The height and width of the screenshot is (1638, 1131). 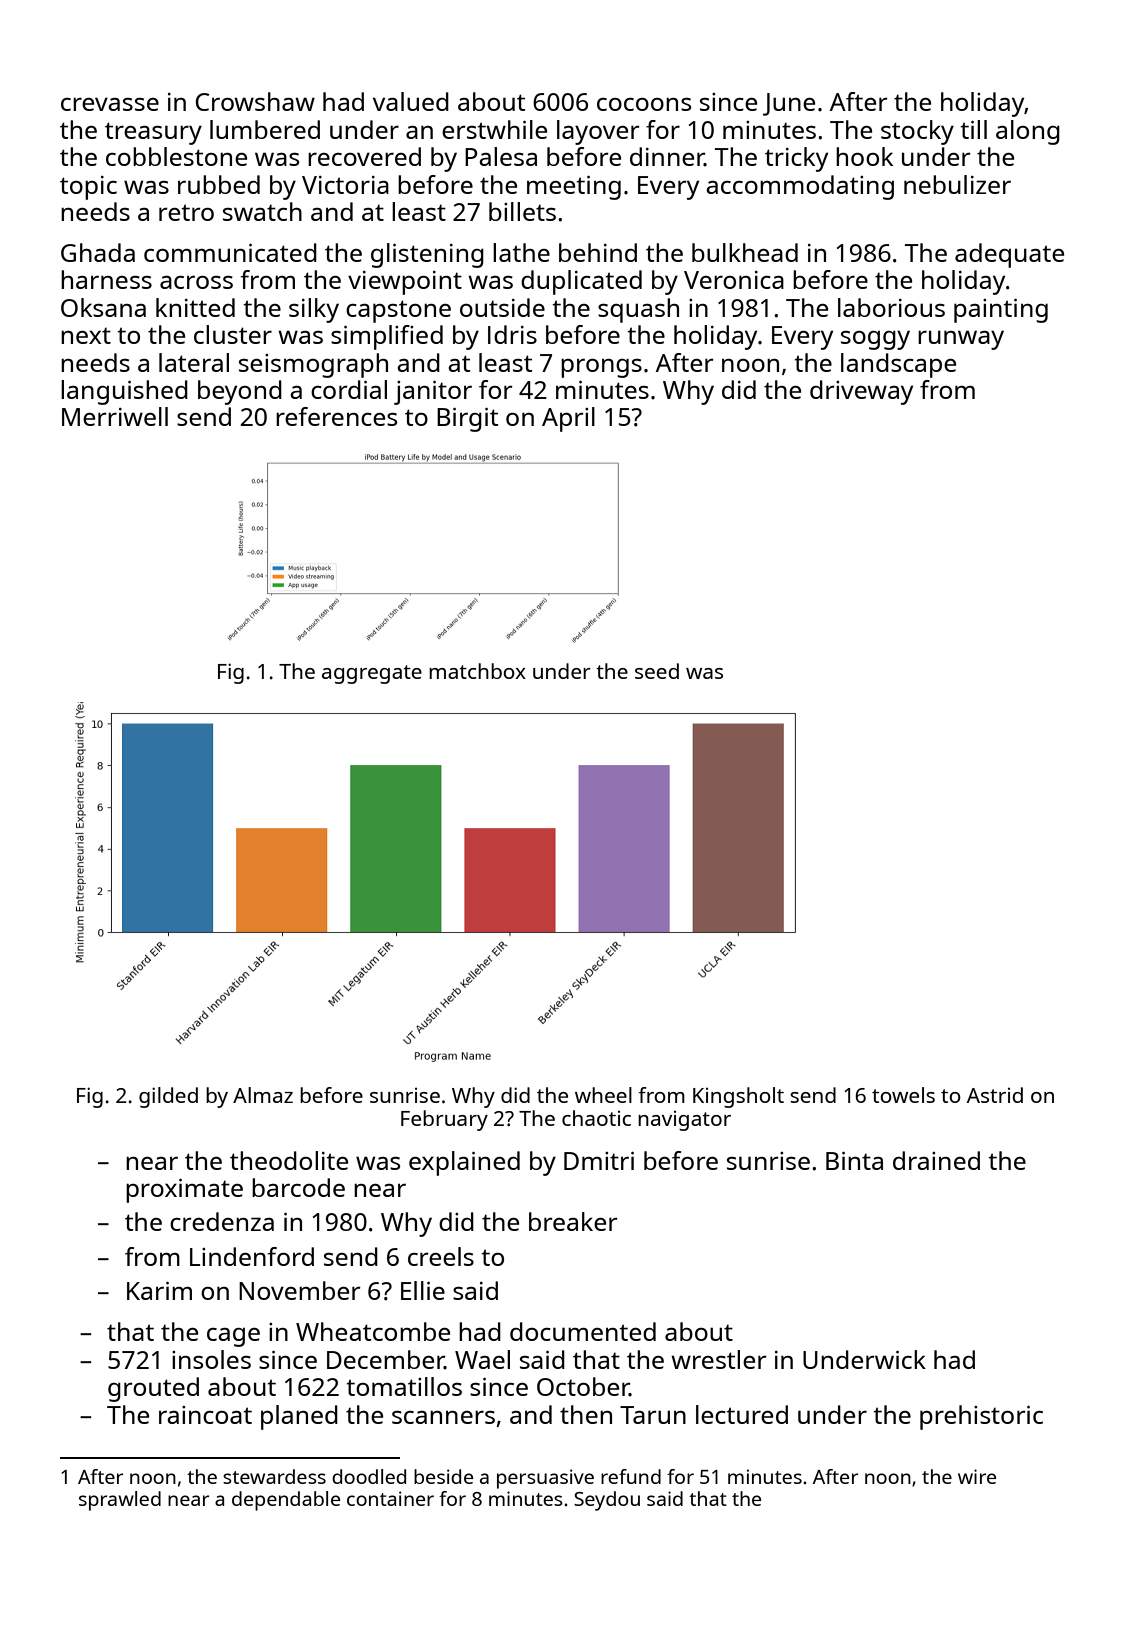 What do you see at coordinates (995, 1095) in the screenshot?
I see `Astrid` at bounding box center [995, 1095].
